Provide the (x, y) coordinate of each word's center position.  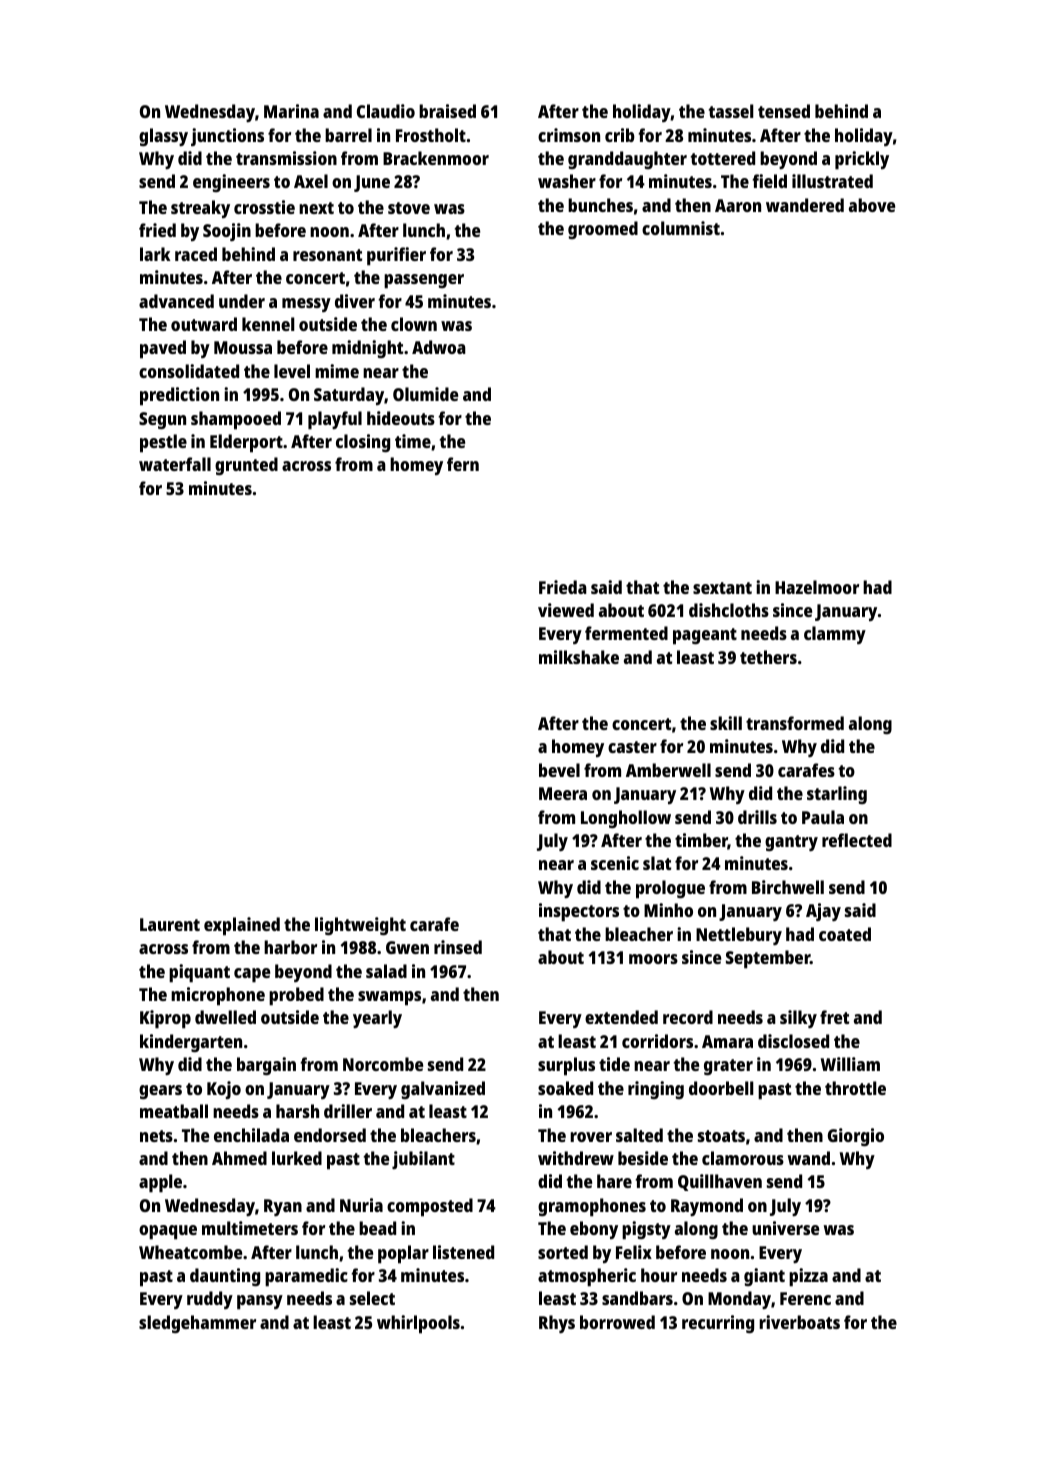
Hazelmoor (817, 587)
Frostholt (431, 135)
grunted (246, 466)
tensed (784, 111)
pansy (260, 1302)
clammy (835, 635)
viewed (566, 610)
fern (463, 464)
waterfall (175, 464)
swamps (389, 998)
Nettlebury (739, 936)
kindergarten (191, 1043)
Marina (291, 111)
